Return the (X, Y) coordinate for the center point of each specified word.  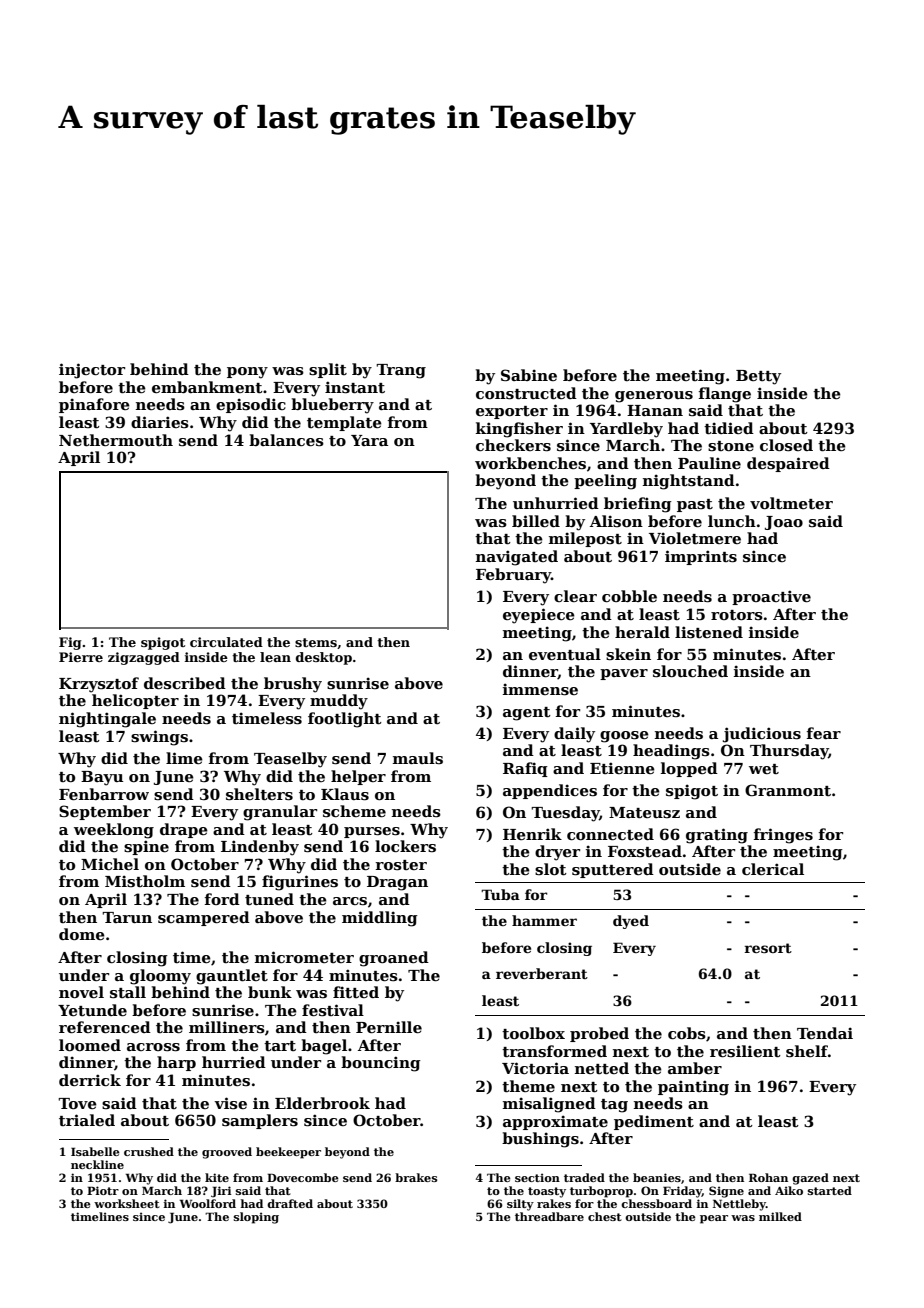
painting (693, 1088)
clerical (773, 869)
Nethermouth (116, 440)
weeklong (114, 831)
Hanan (655, 410)
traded (584, 1177)
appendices (550, 791)
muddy (339, 702)
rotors (737, 615)
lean (275, 657)
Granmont (788, 790)
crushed (149, 1151)
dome (82, 934)
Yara (369, 440)
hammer (544, 920)
